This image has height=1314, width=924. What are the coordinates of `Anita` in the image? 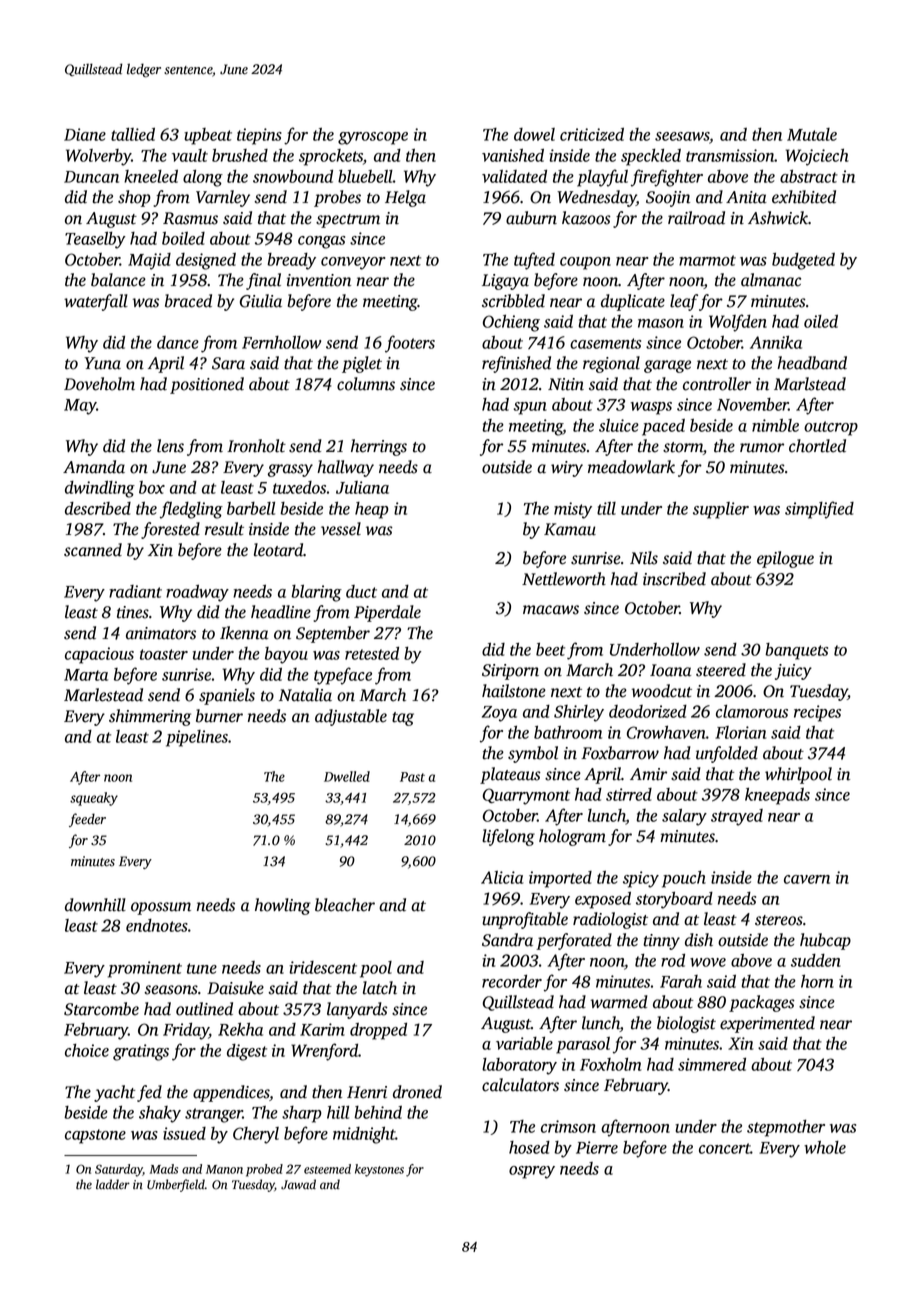 It's located at (746, 197).
